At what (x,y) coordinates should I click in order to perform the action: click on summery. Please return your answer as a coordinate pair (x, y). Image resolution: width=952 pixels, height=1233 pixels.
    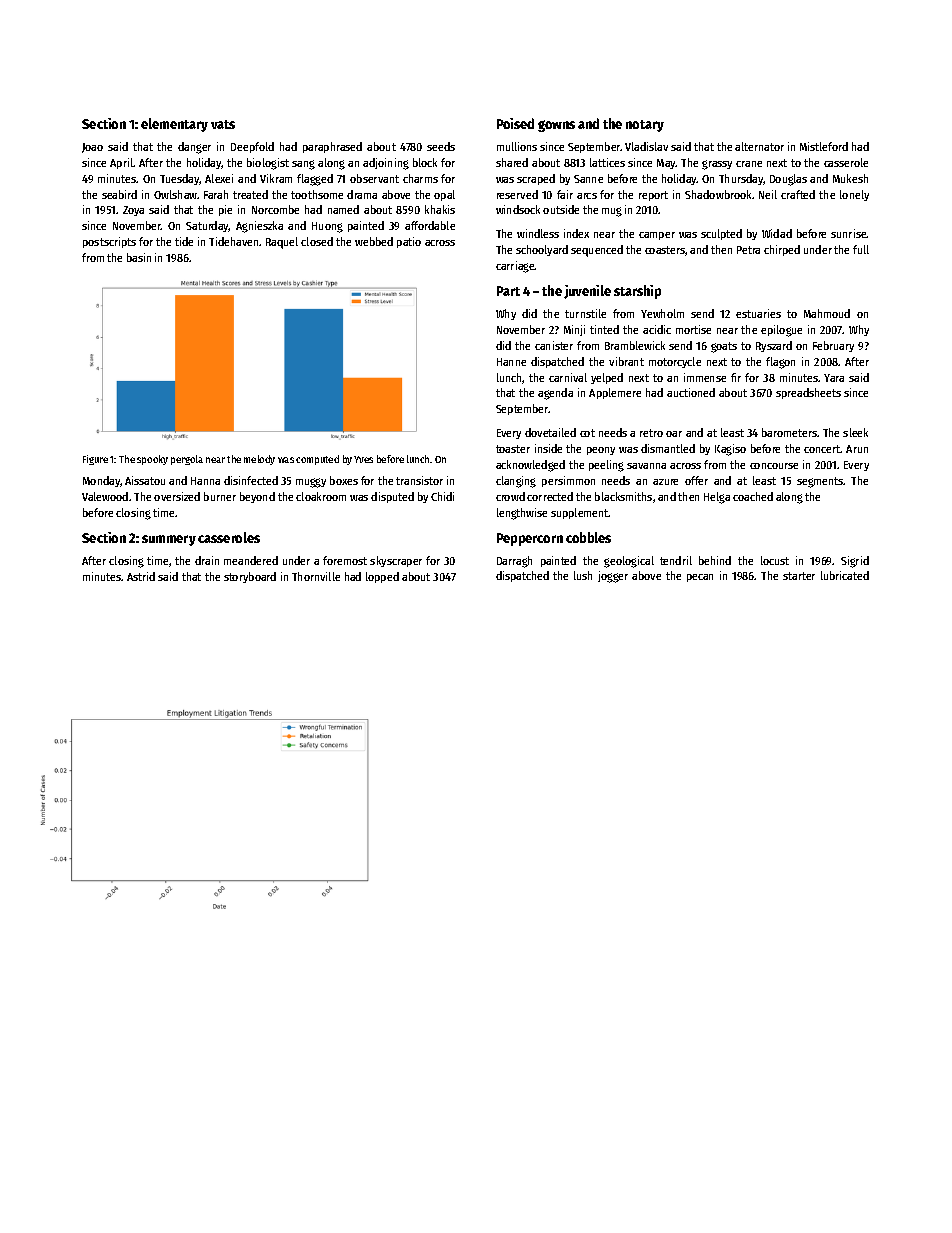
    Looking at the image, I should click on (169, 540).
